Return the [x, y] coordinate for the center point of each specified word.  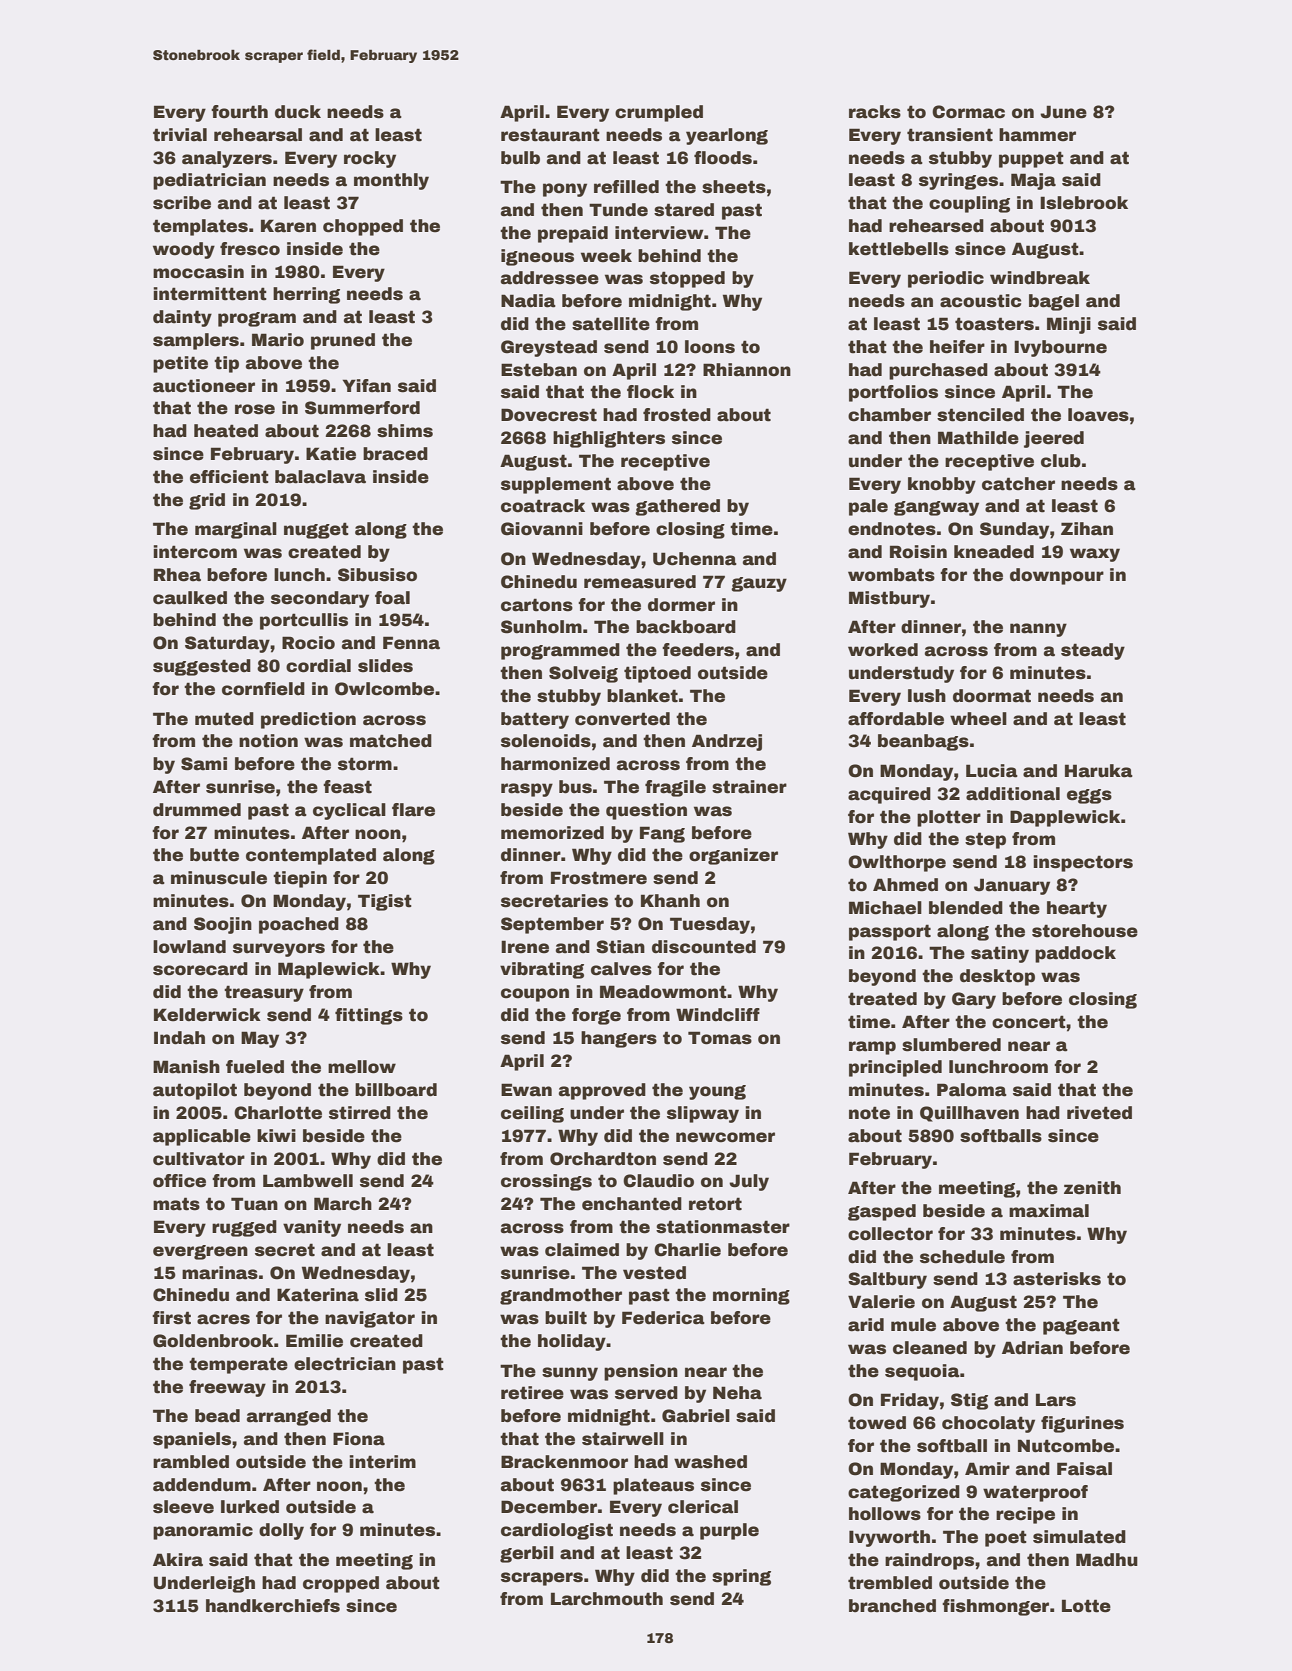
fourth [239, 112]
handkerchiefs [273, 1606]
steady [1093, 651]
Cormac [968, 112]
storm [365, 764]
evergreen [200, 1252]
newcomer [725, 1137]
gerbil [527, 1554]
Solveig [583, 674]
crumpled [659, 113]
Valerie [881, 1302]
